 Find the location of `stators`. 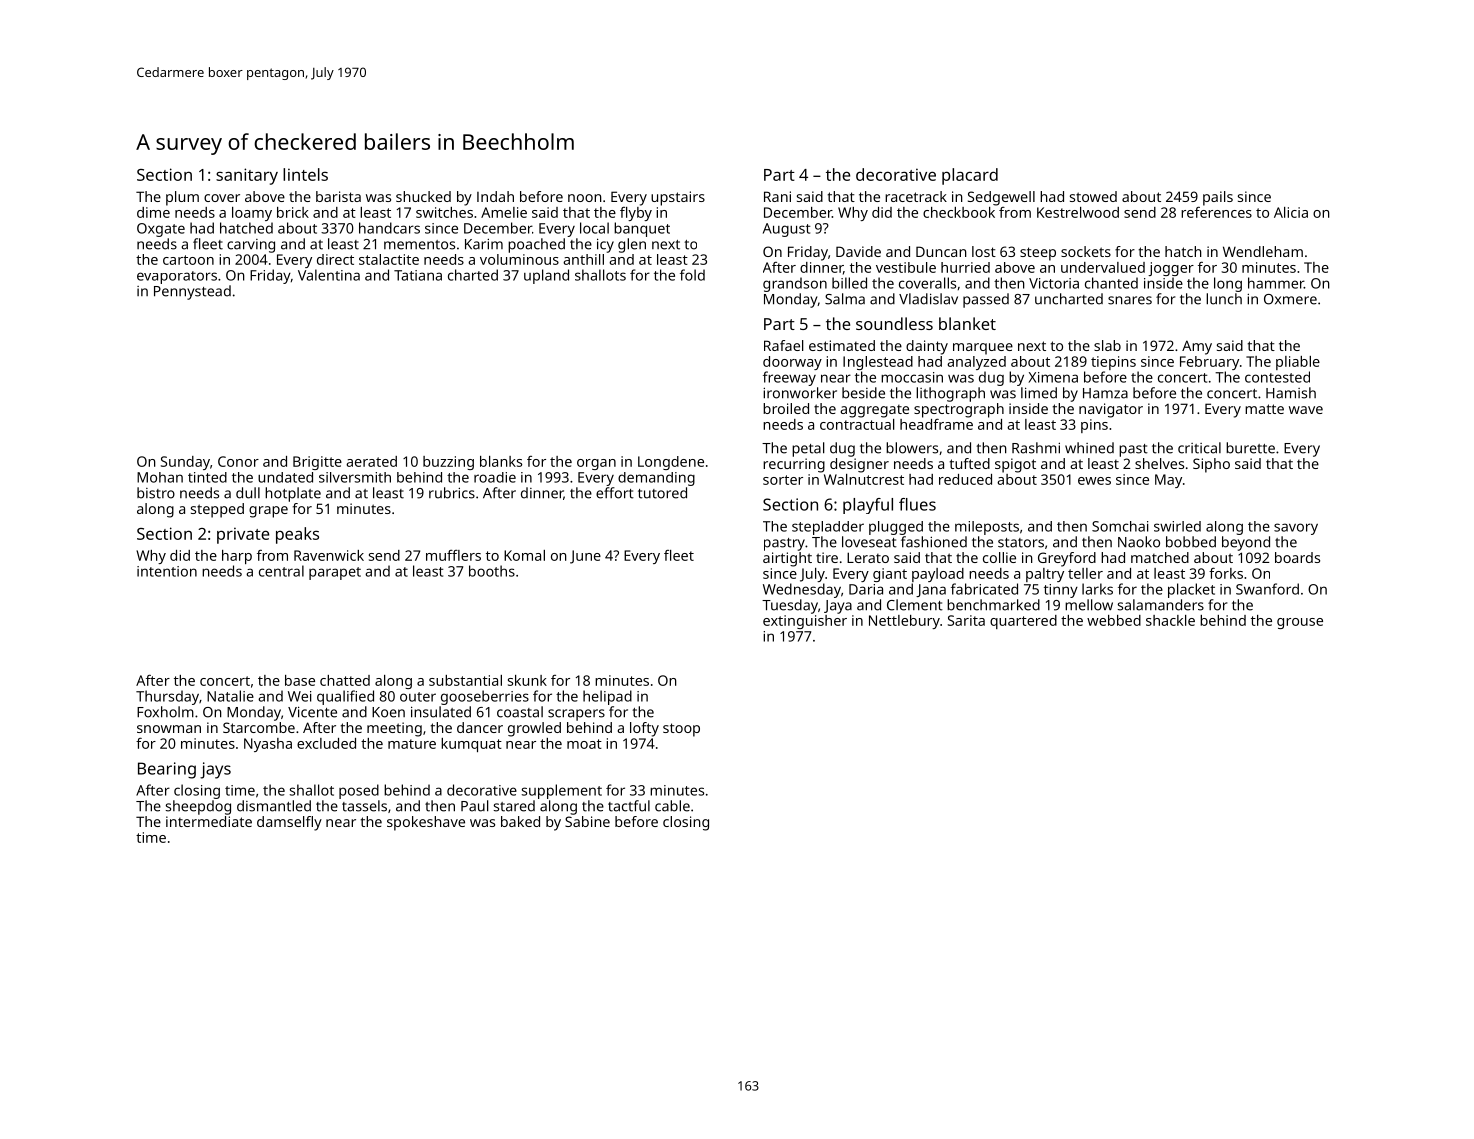

stators is located at coordinates (1021, 543).
